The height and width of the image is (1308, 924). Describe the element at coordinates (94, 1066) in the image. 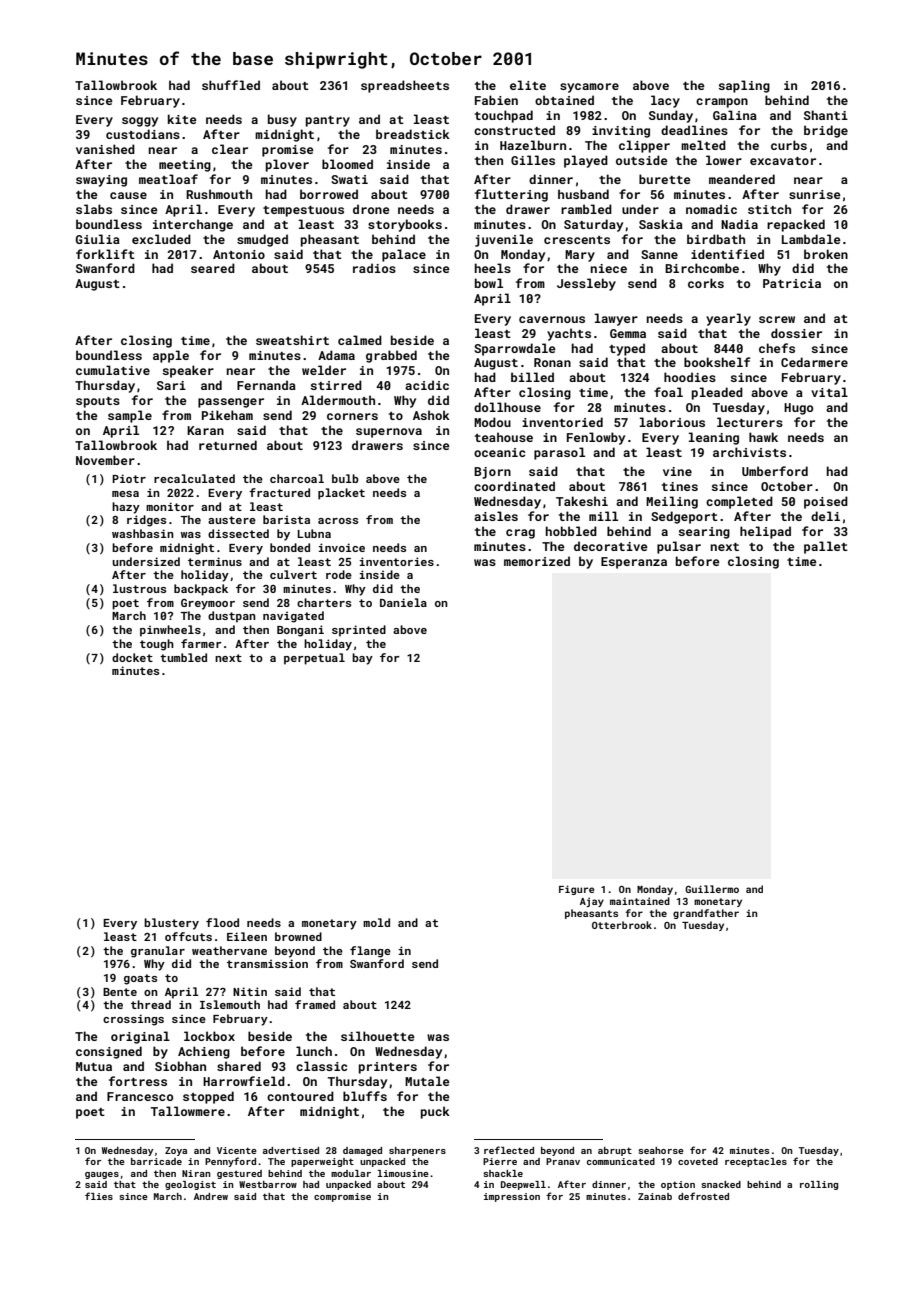

I see `Mutua` at that location.
